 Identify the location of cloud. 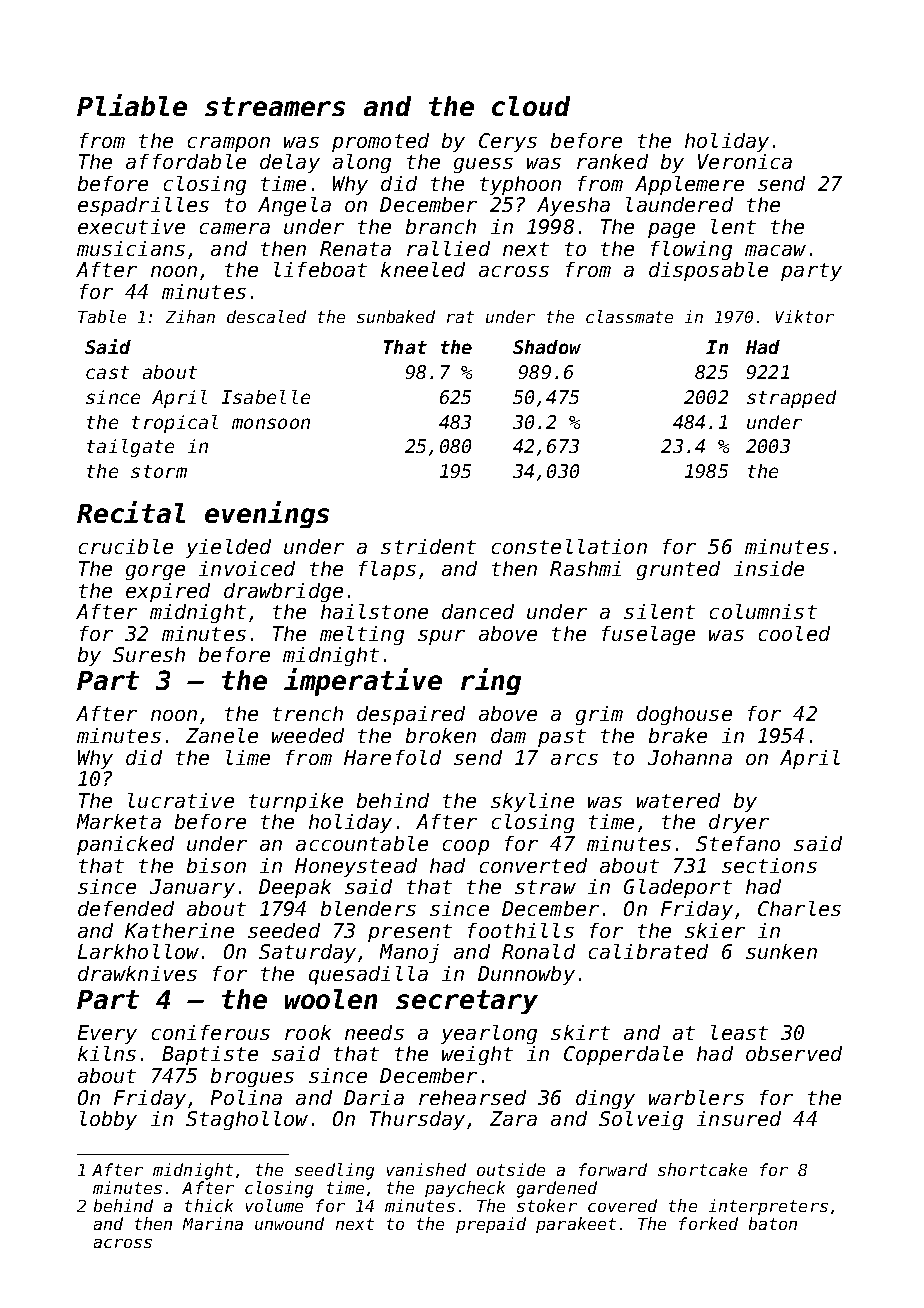
(531, 106).
